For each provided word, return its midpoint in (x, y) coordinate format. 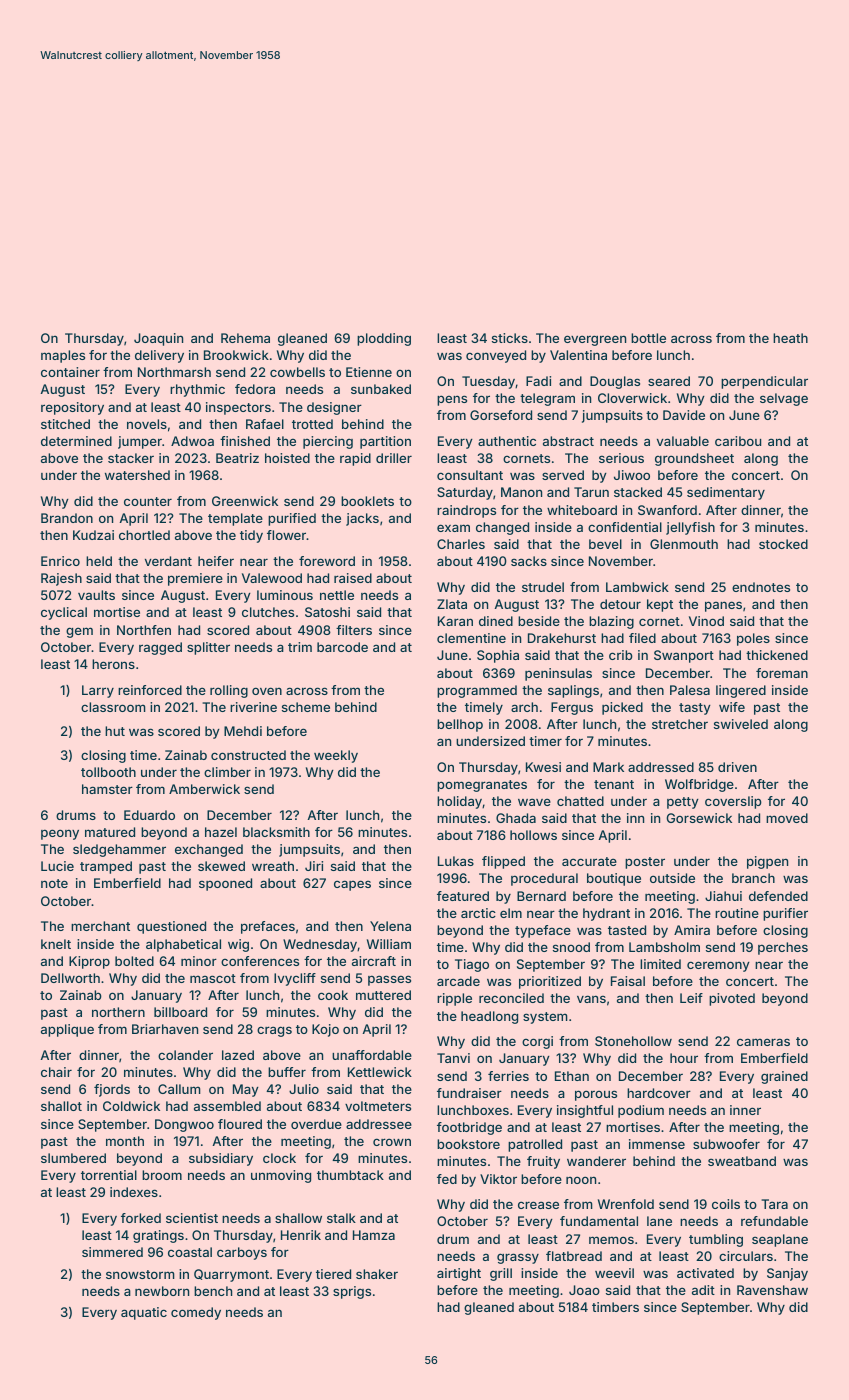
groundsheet (694, 459)
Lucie (57, 866)
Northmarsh (174, 372)
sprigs (352, 1292)
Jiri (314, 866)
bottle (648, 338)
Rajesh (61, 579)
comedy (196, 1313)
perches (783, 948)
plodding (384, 339)
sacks (529, 561)
